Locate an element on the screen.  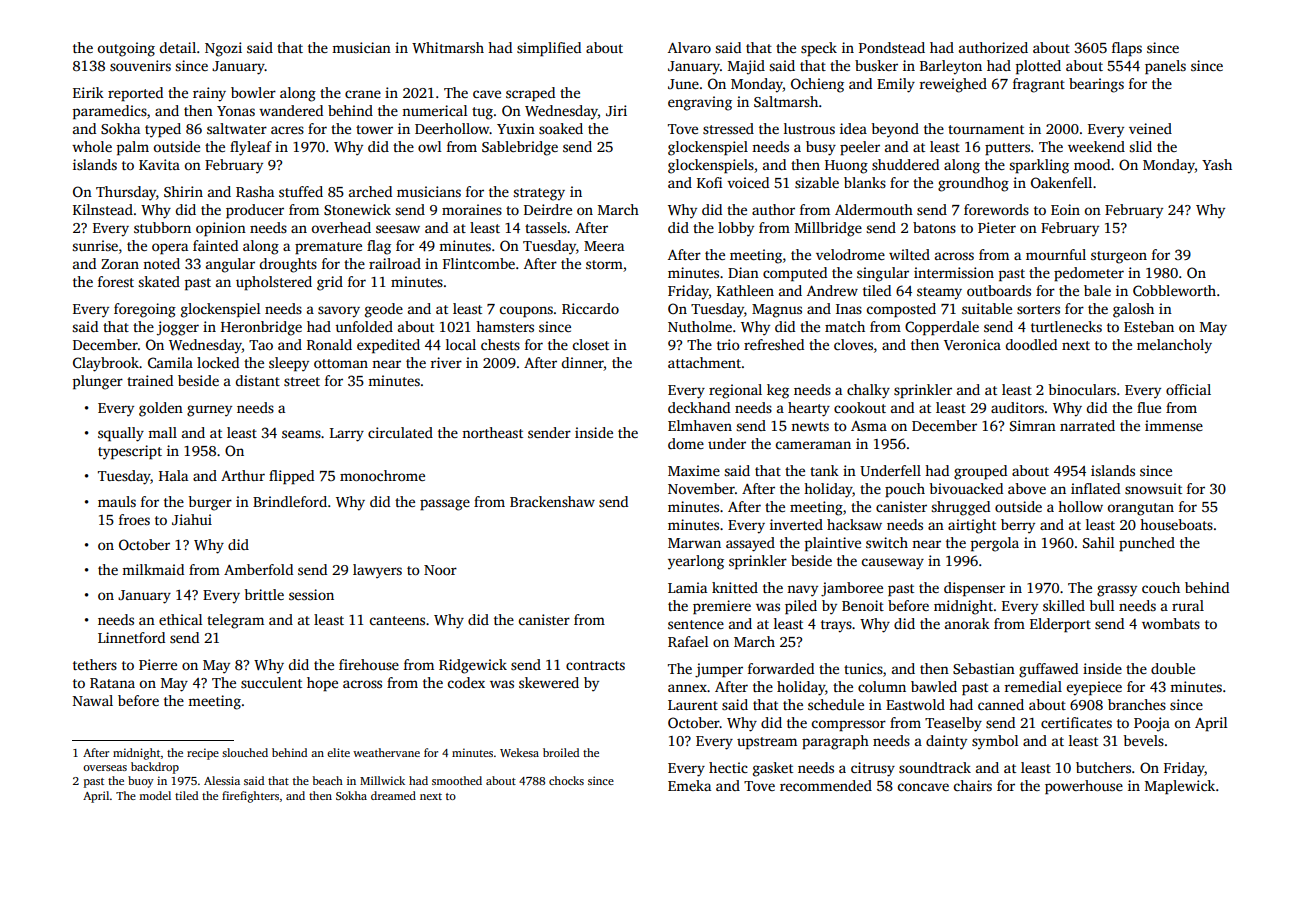
recommended is located at coordinates (826, 785).
